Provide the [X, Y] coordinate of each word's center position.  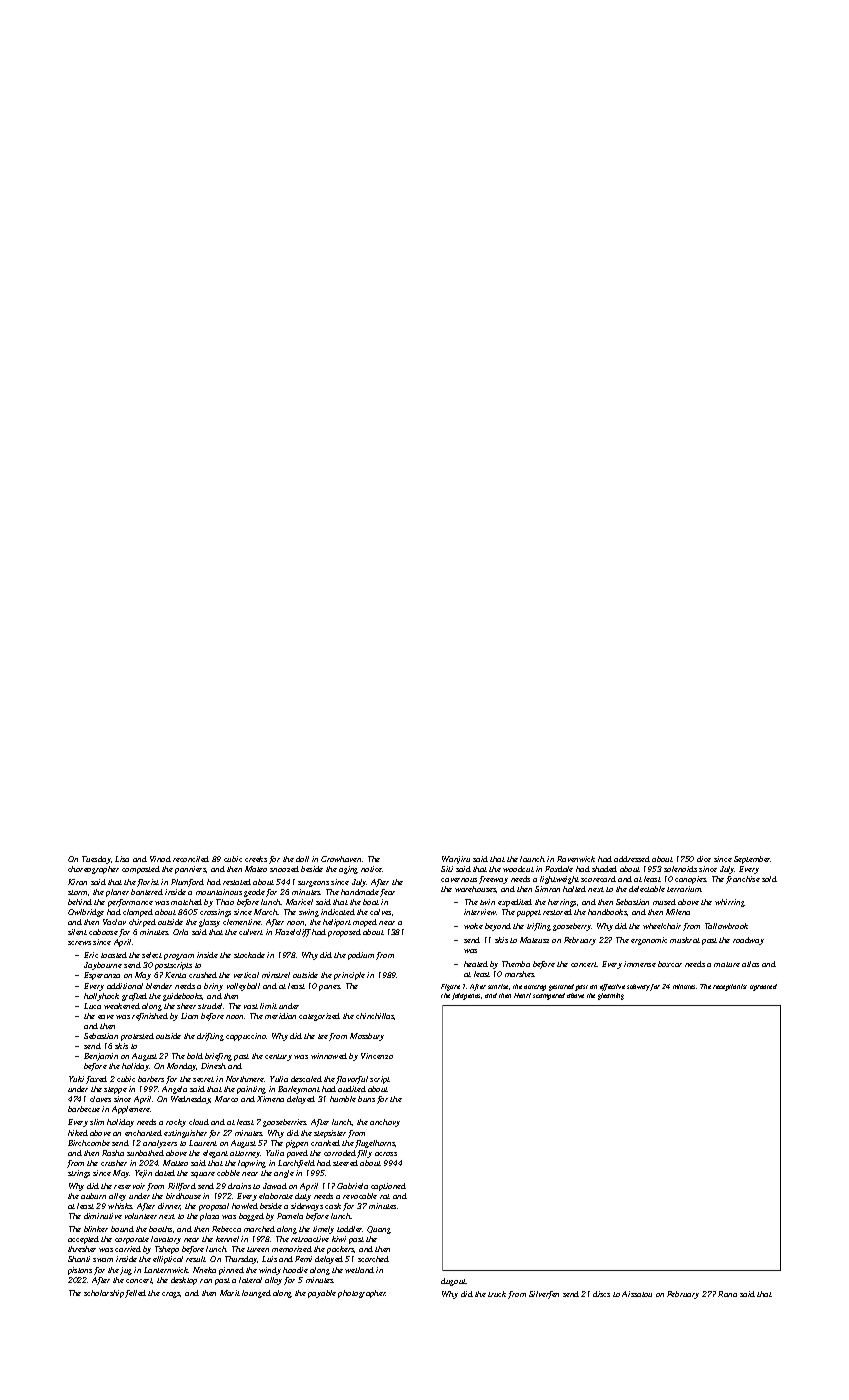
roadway [748, 941]
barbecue [84, 1109]
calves [380, 912]
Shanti [79, 1259]
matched [186, 902]
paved [297, 1154]
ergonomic [649, 941]
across [386, 1154]
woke [473, 926]
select [152, 955]
